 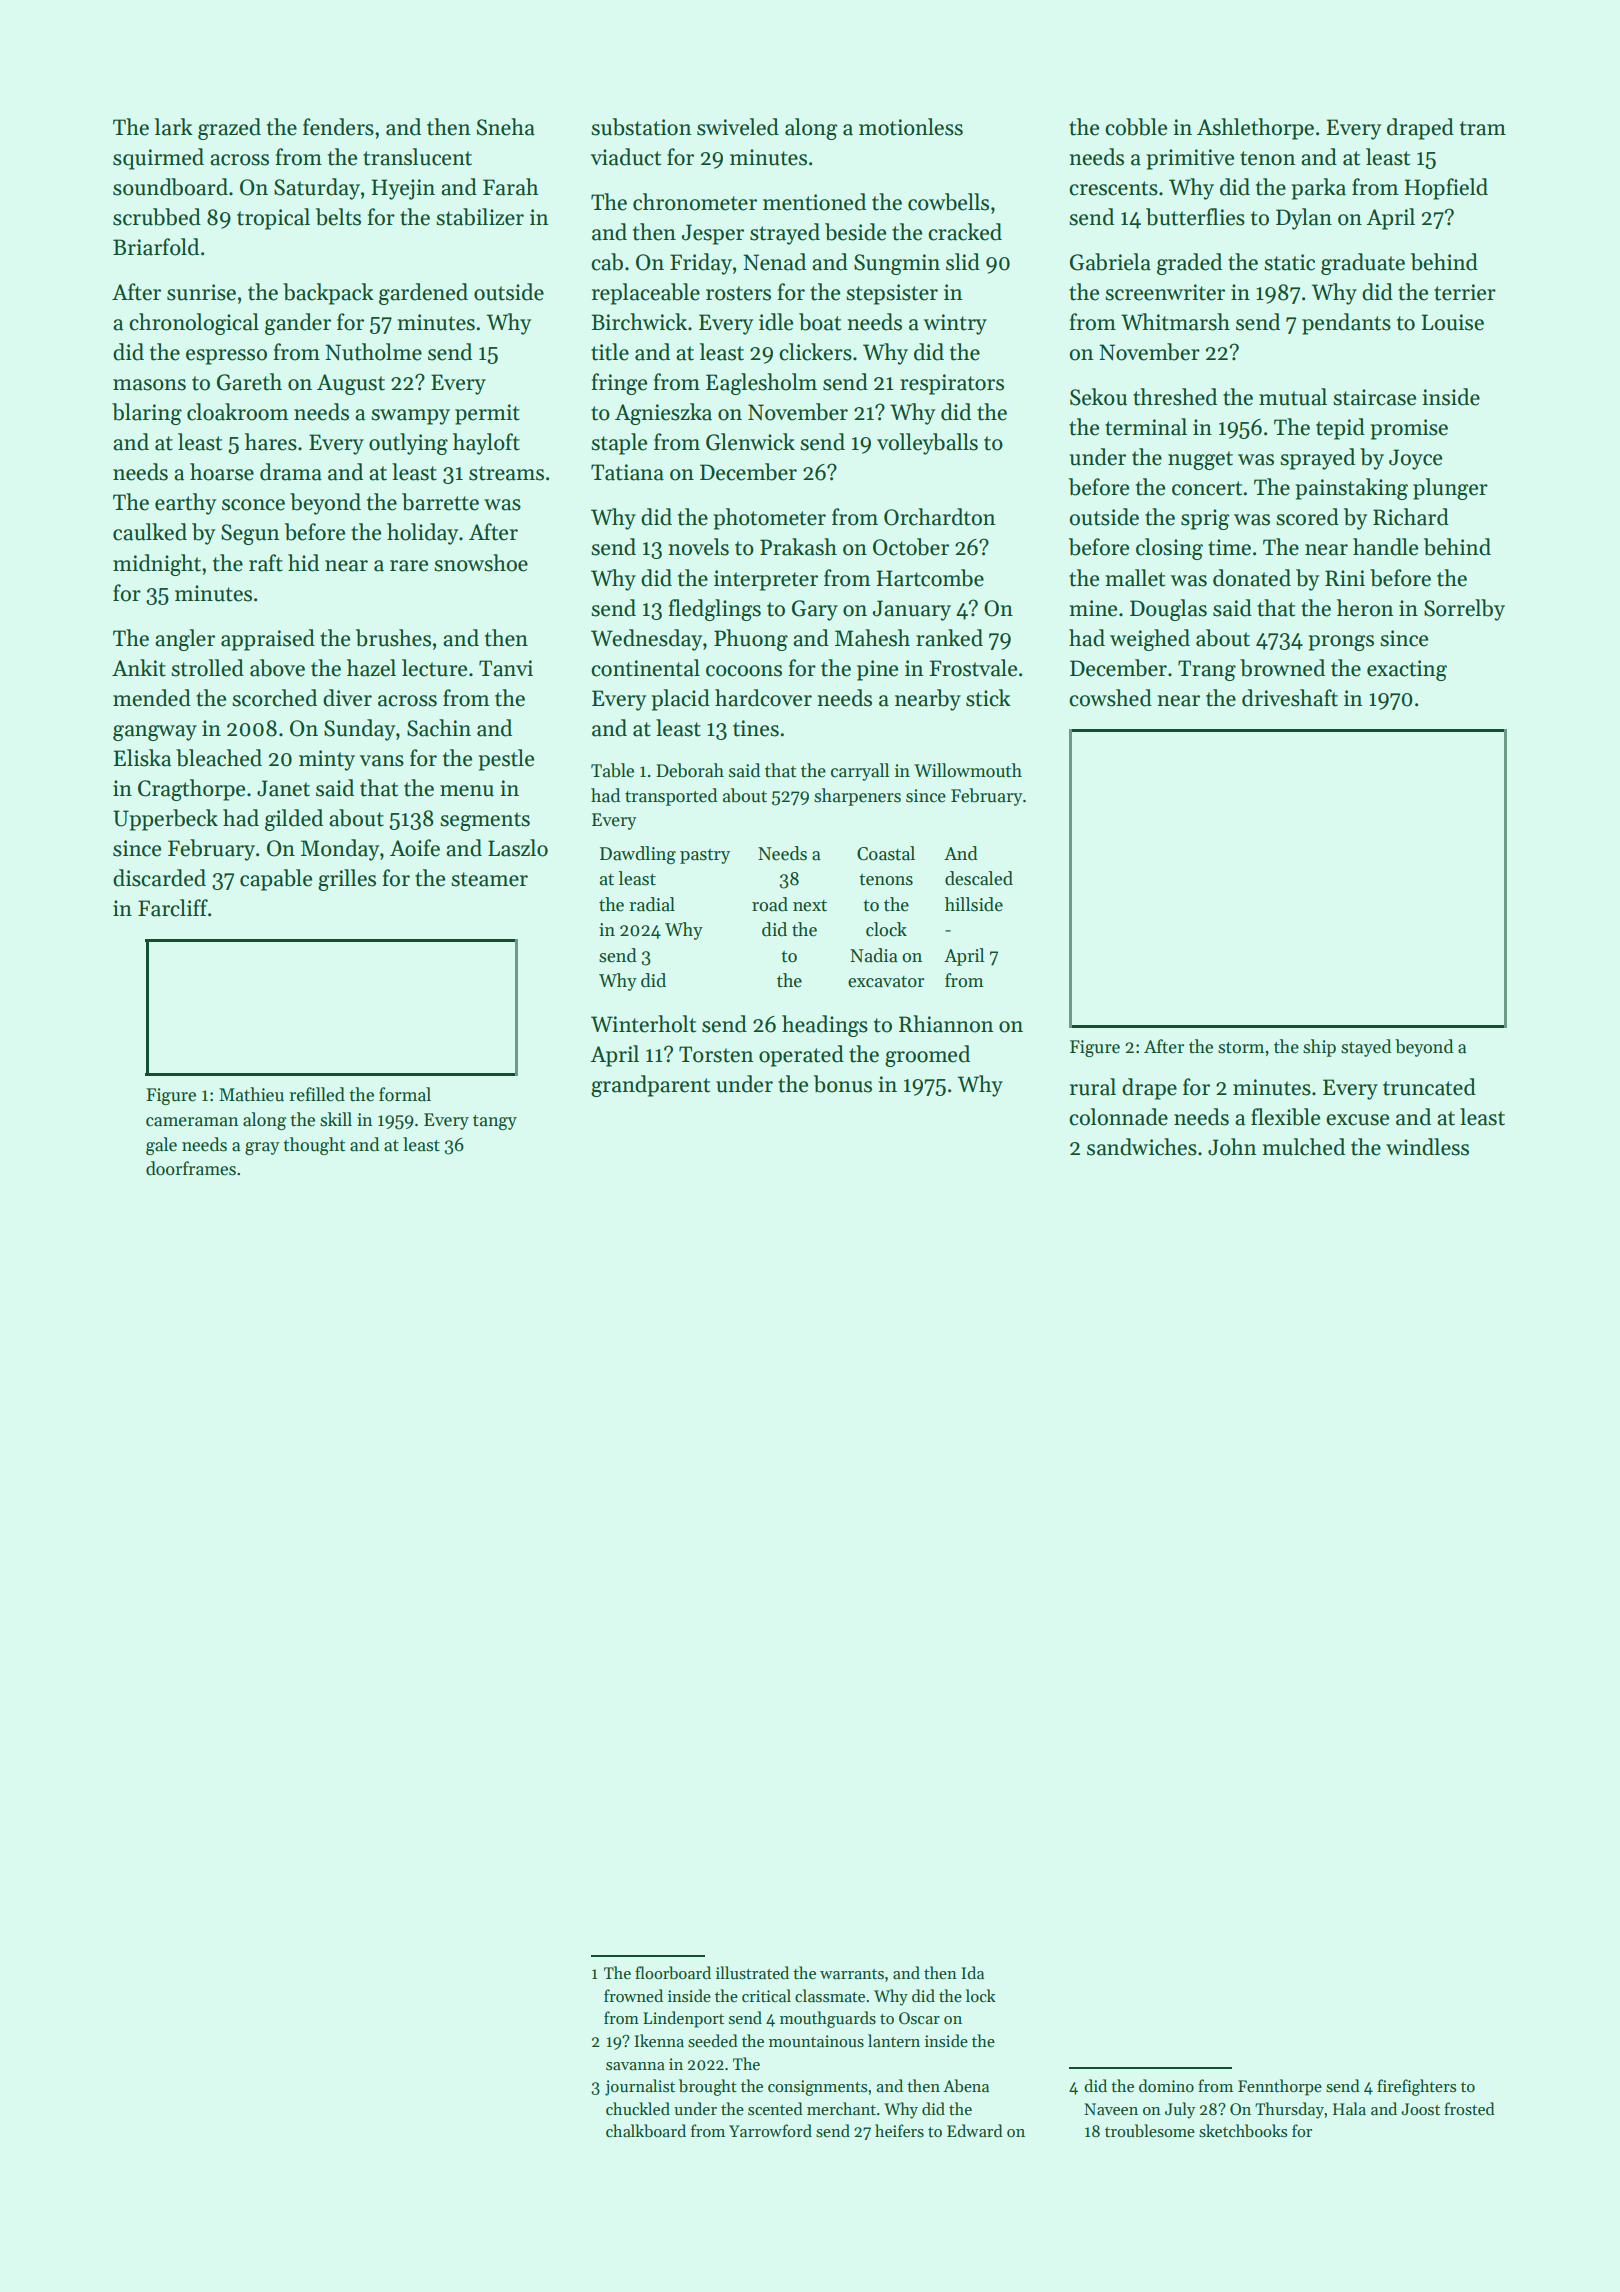 What do you see at coordinates (251, 1094) in the screenshot?
I see `Mathieu` at bounding box center [251, 1094].
